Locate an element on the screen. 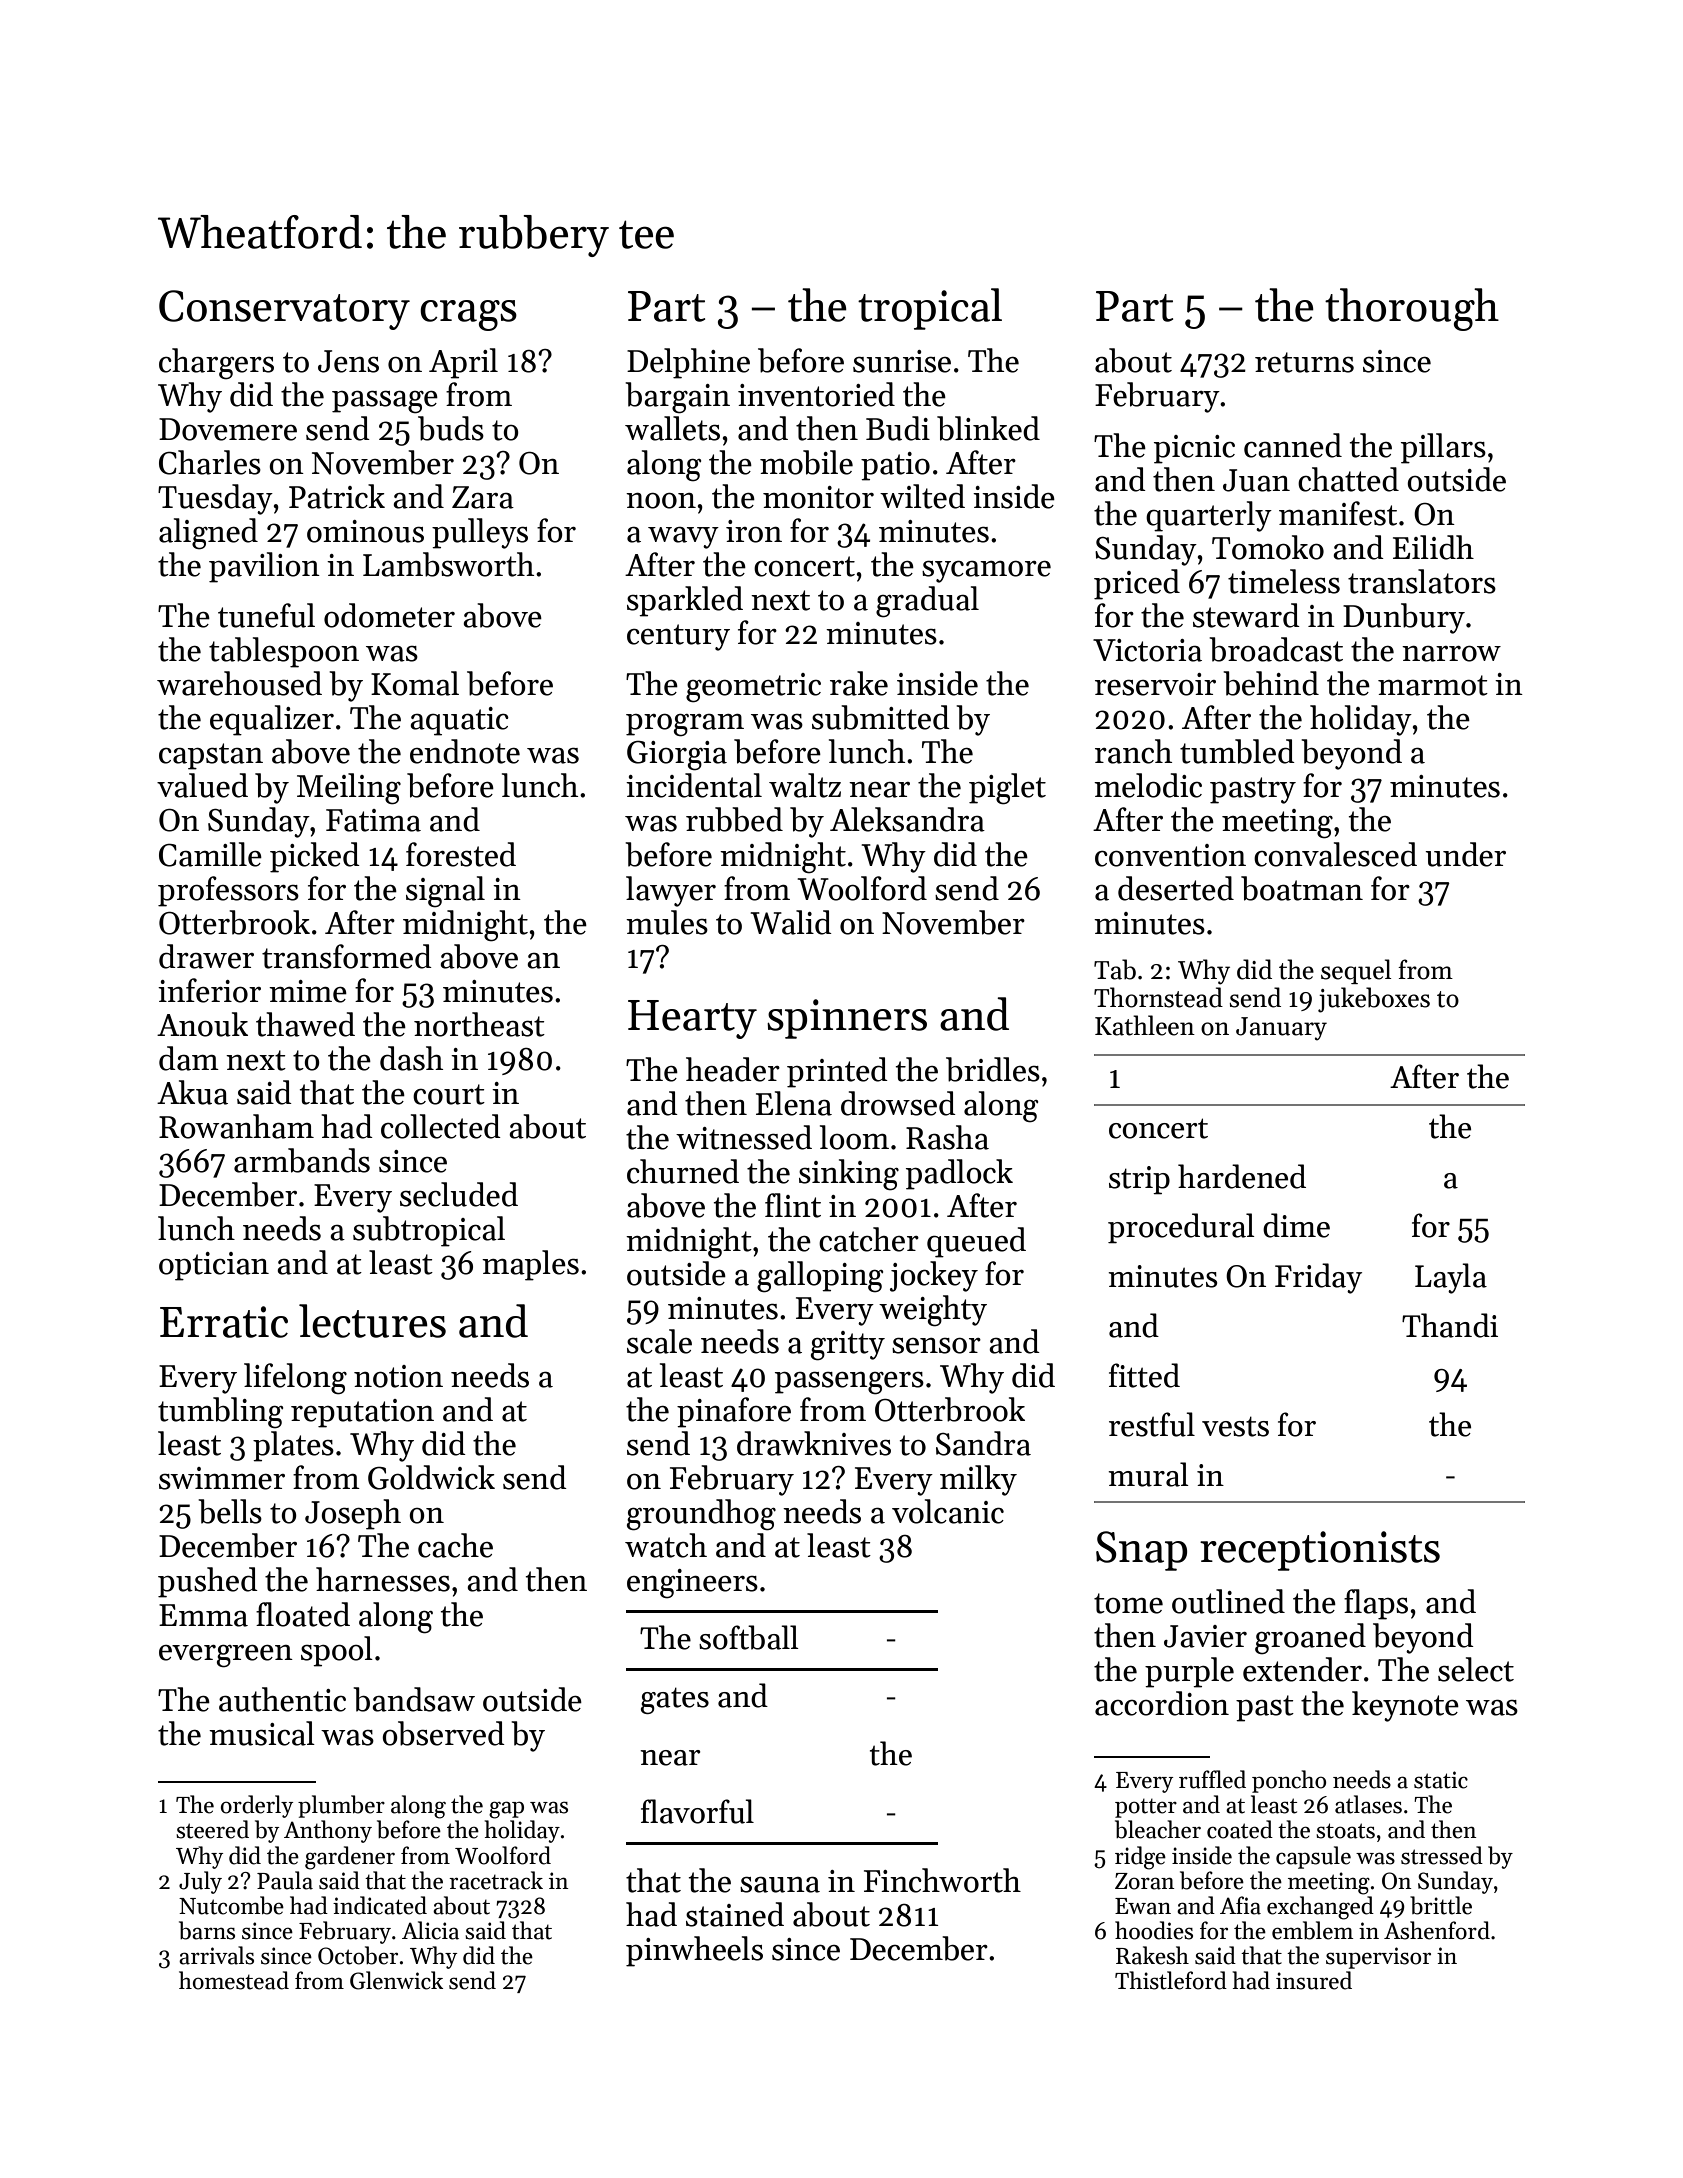 This screenshot has width=1683, height=2178. pinafore is located at coordinates (734, 1412).
